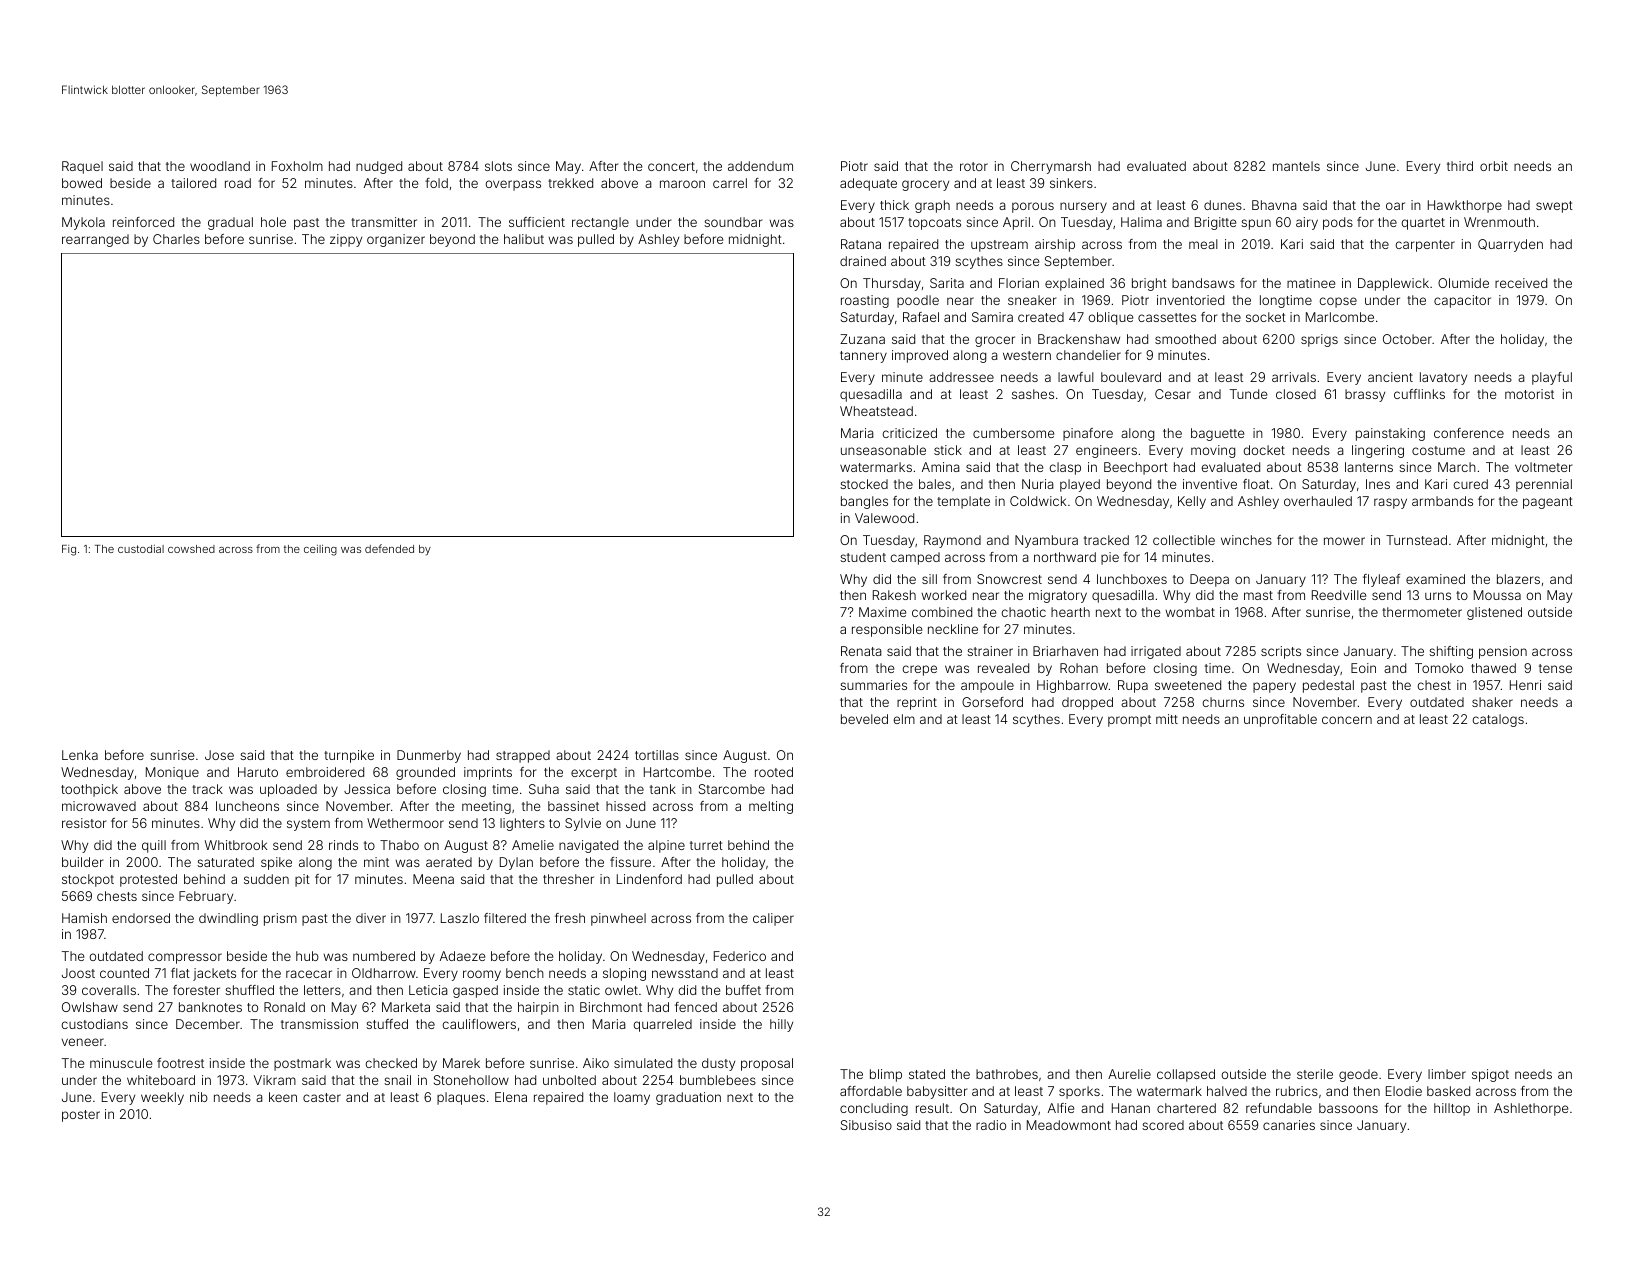 This document has height=1263, width=1634. What do you see at coordinates (141, 549) in the document?
I see `custodial` at bounding box center [141, 549].
